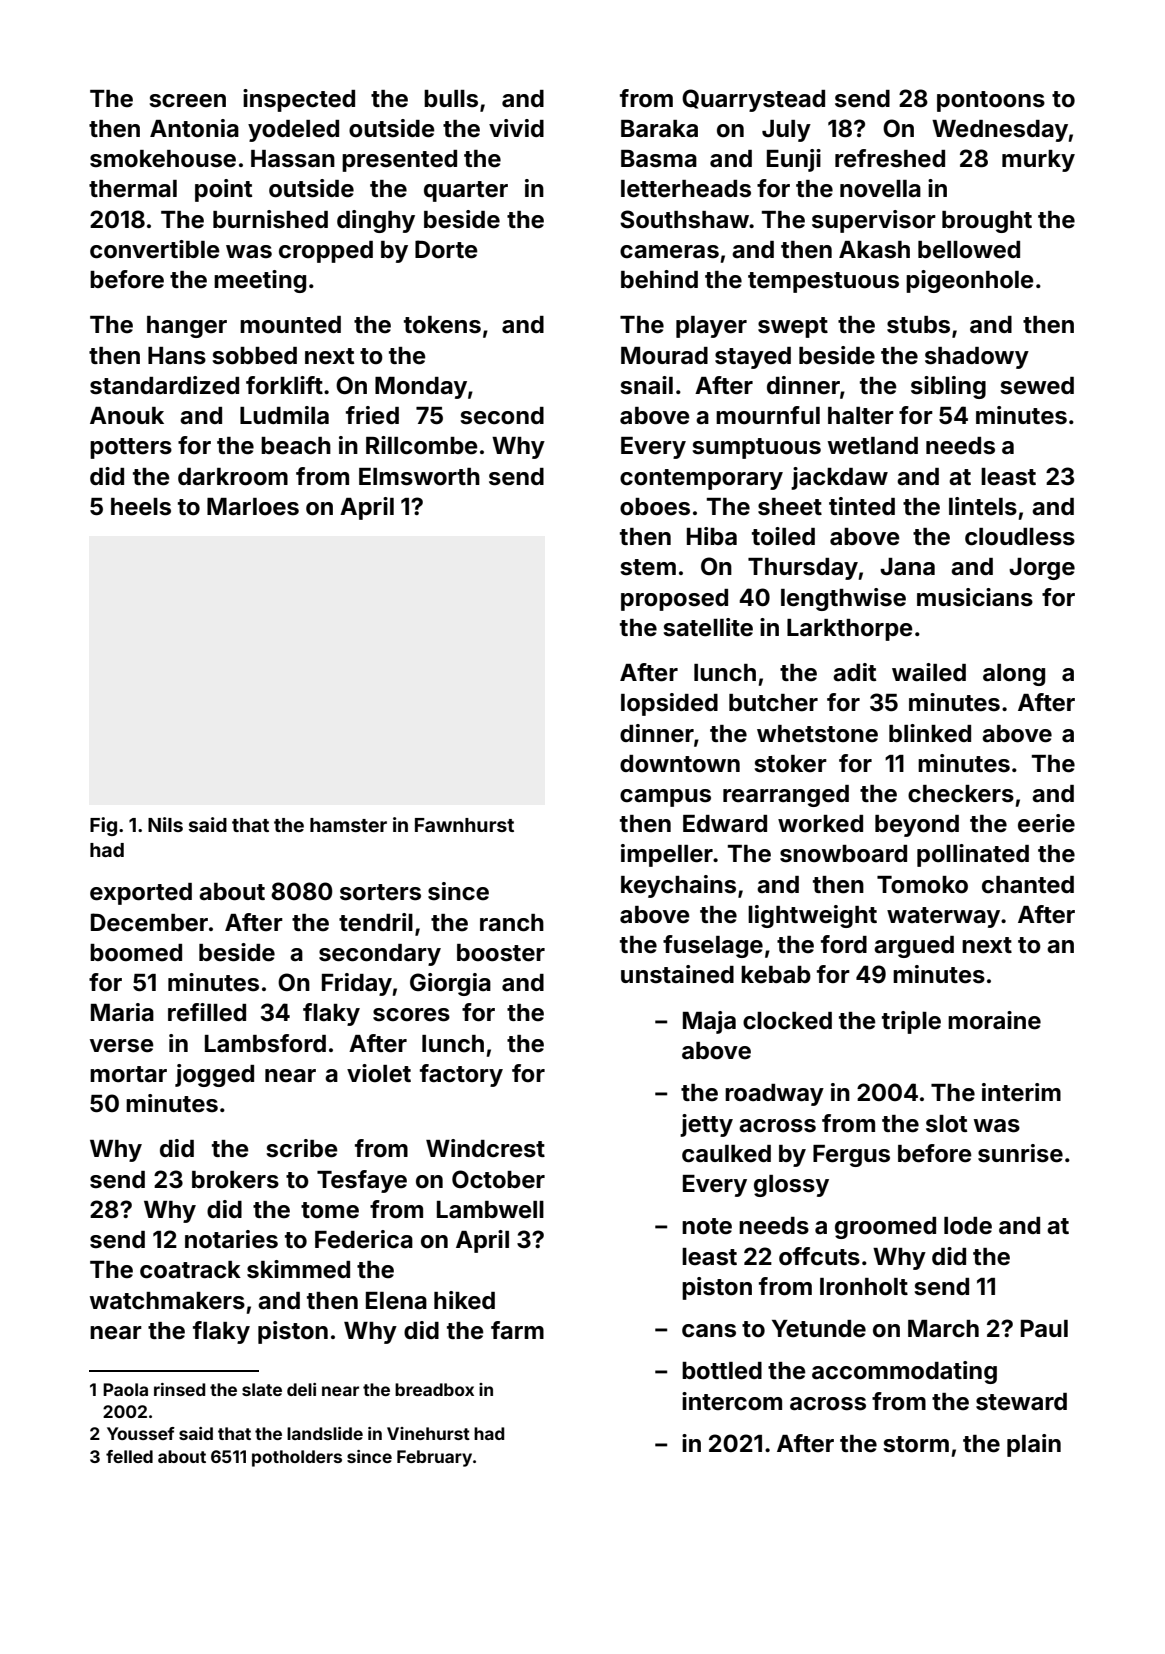  I want to click on bulls, so click(451, 99).
